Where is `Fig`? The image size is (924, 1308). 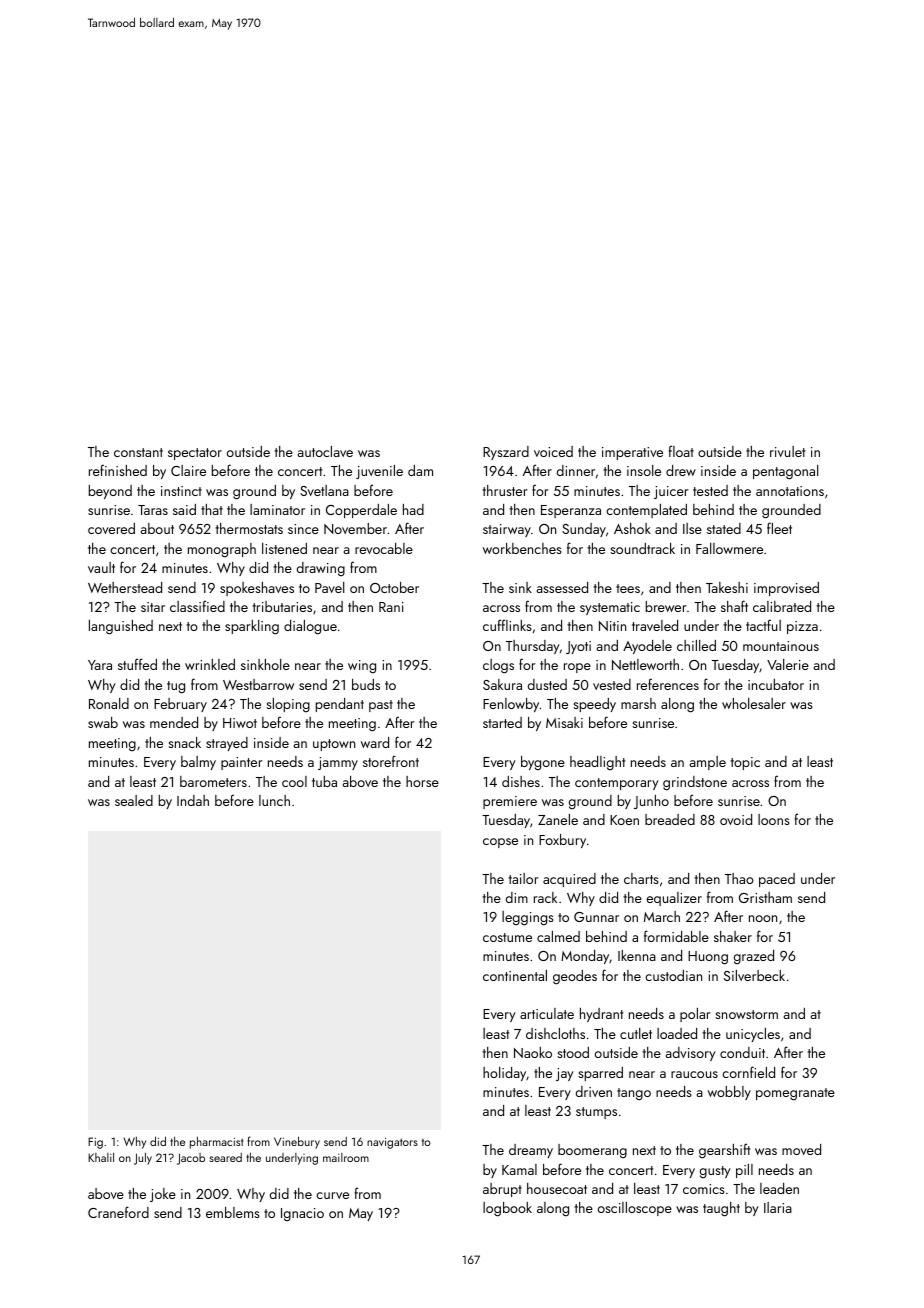
Fig is located at coordinates (95, 1143).
